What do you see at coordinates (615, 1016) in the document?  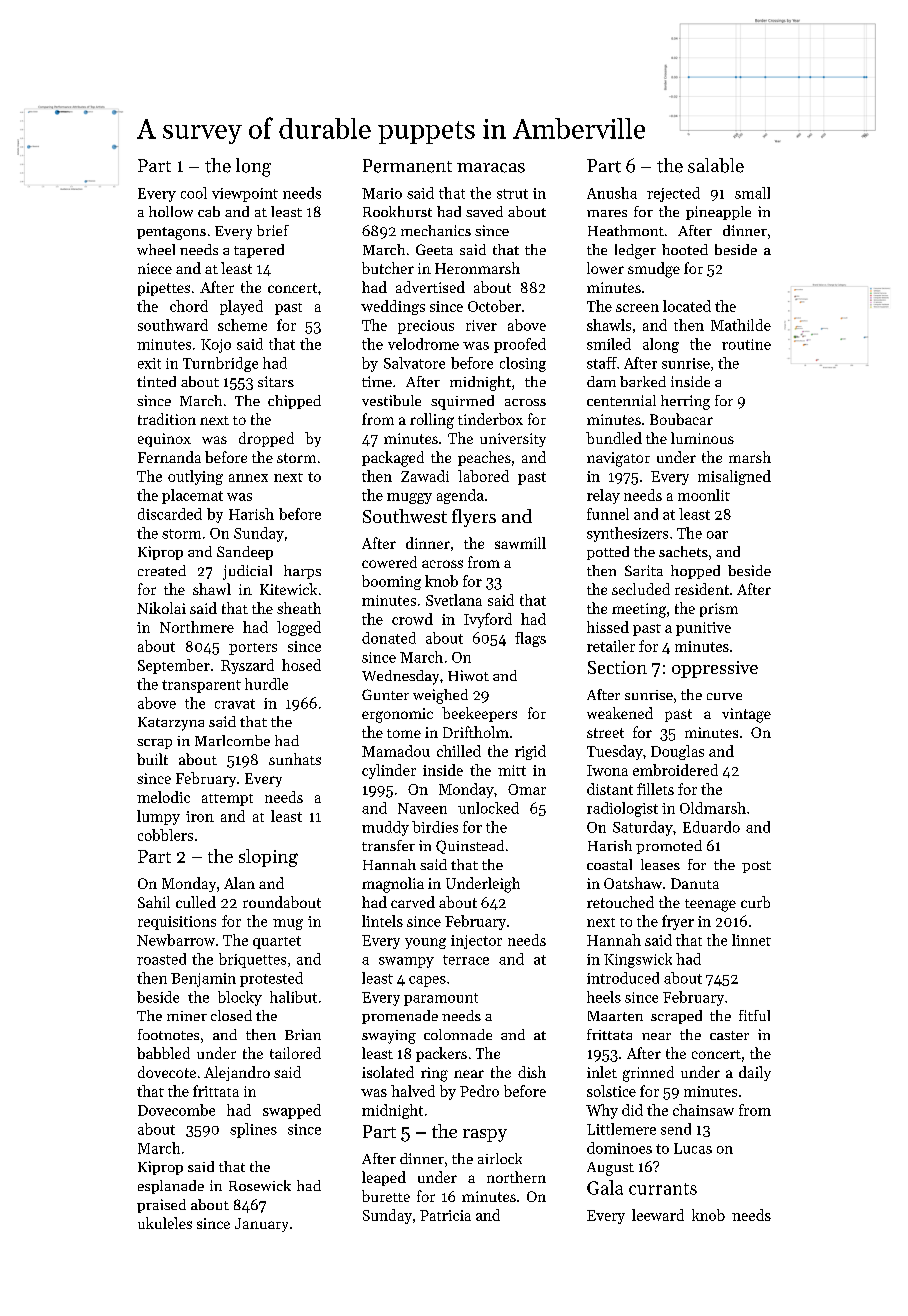 I see `Maarten` at bounding box center [615, 1016].
